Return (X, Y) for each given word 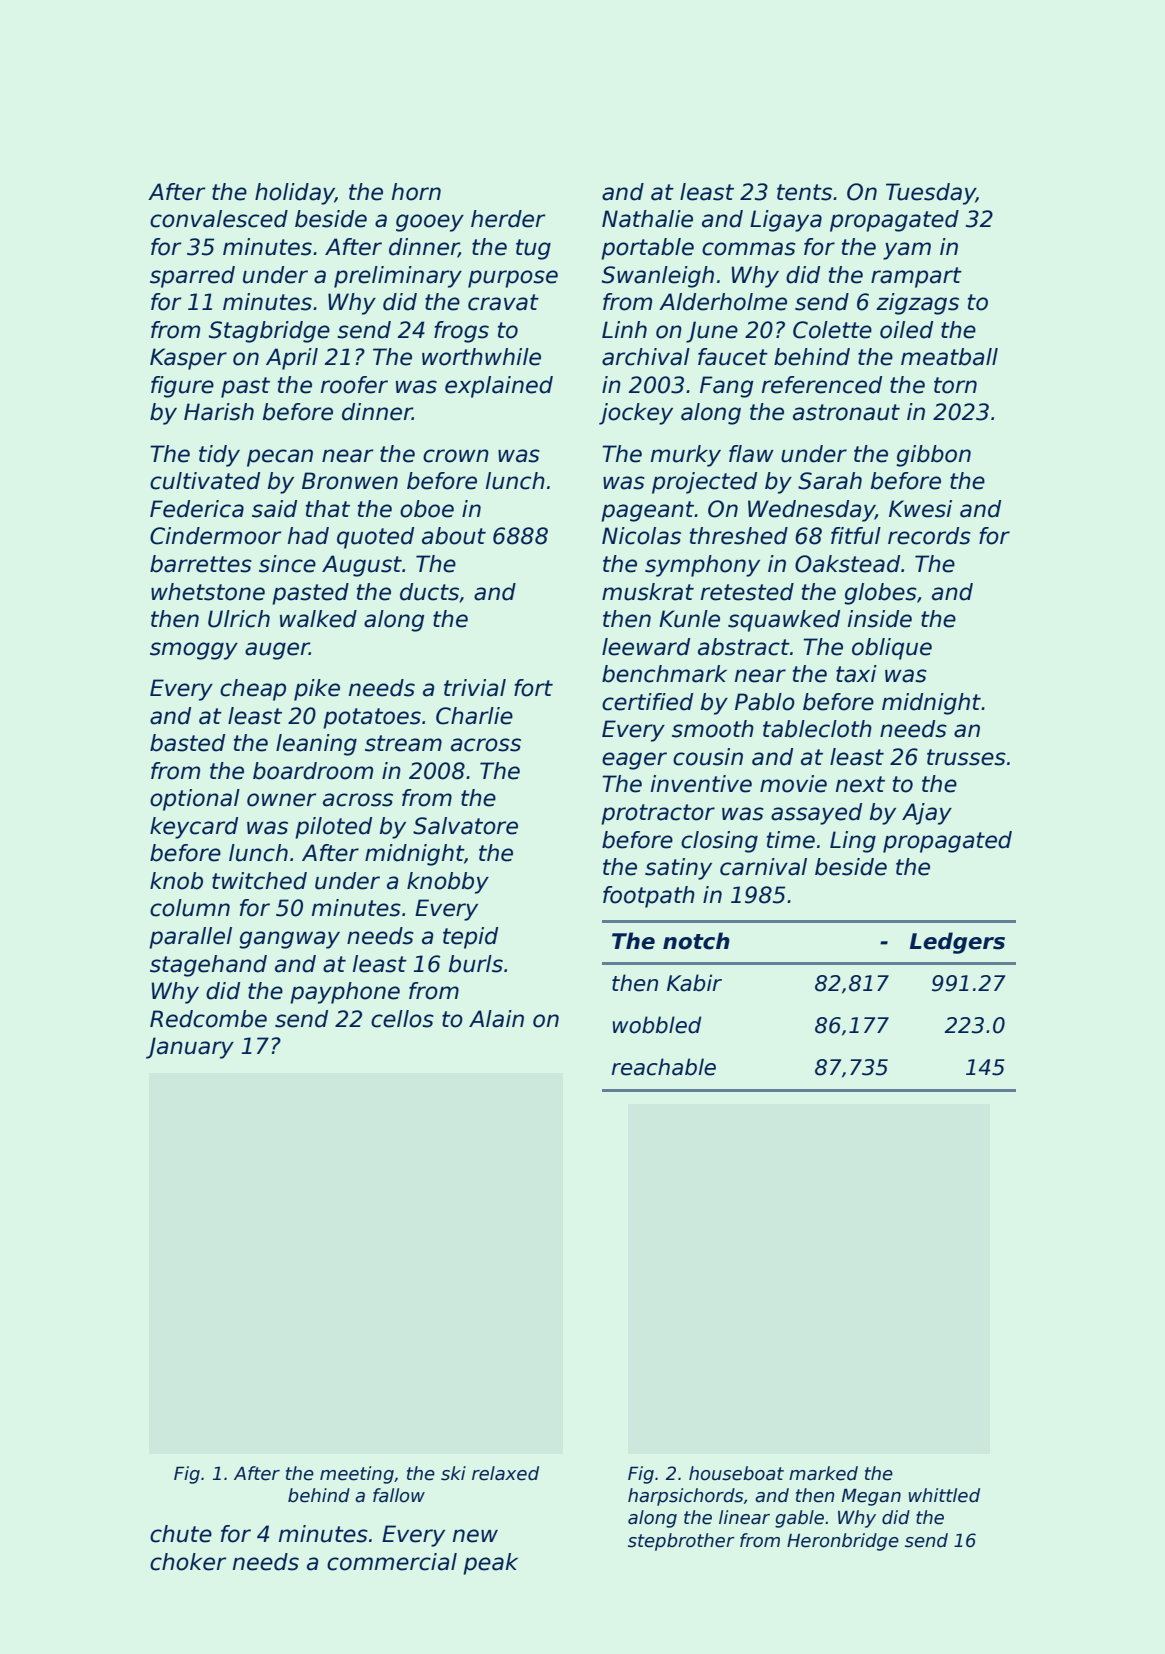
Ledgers (957, 943)
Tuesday (931, 194)
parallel (190, 938)
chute (181, 1534)
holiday (295, 194)
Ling (853, 842)
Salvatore (465, 826)
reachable (663, 1067)
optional (195, 800)
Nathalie (647, 219)
